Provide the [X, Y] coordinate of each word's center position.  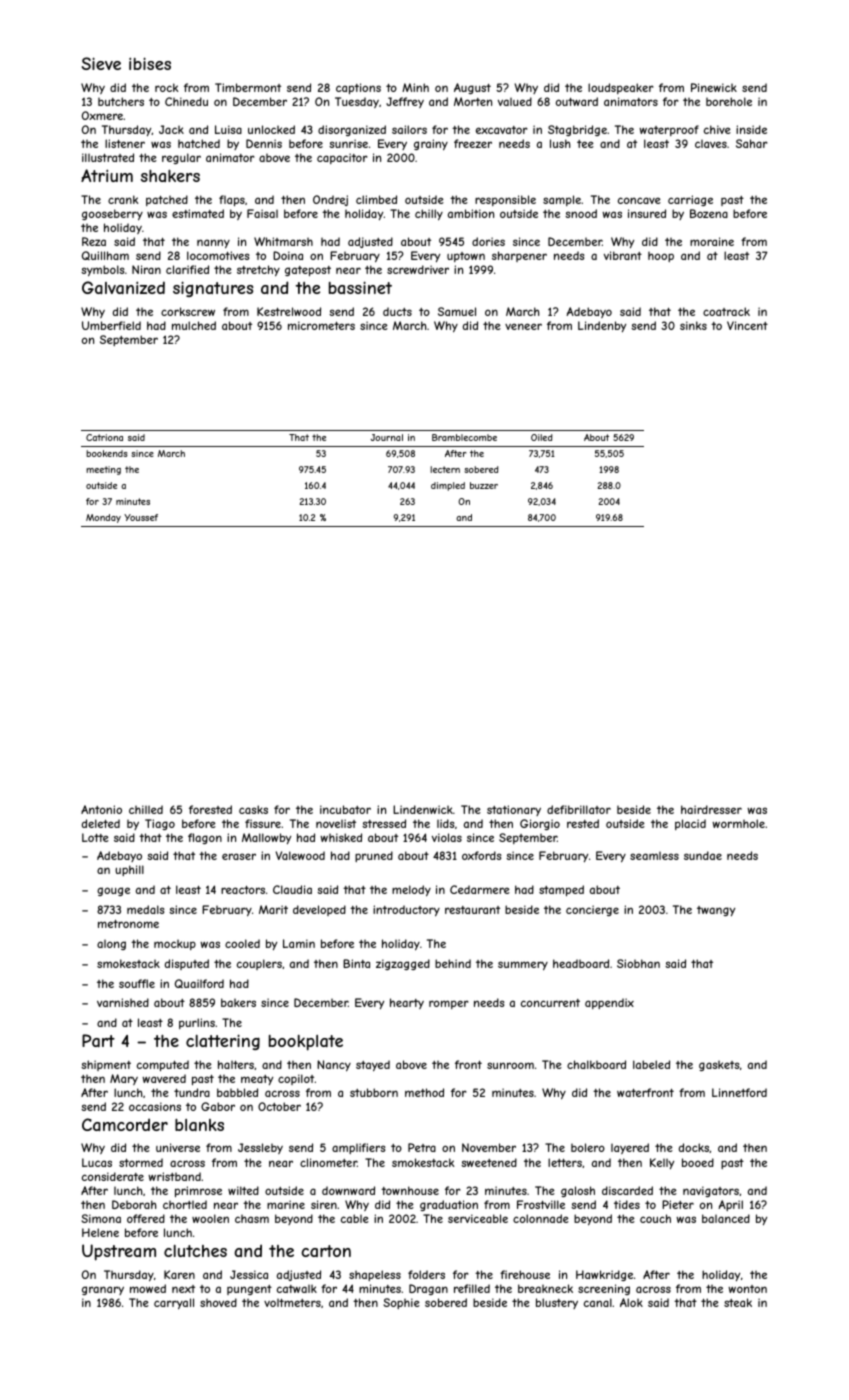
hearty [407, 1003]
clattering [223, 1042]
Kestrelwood [289, 311]
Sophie [402, 1303]
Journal [387, 437]
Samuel [457, 311]
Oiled [541, 437]
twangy [716, 911]
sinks [693, 325]
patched [167, 200]
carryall [174, 1304]
